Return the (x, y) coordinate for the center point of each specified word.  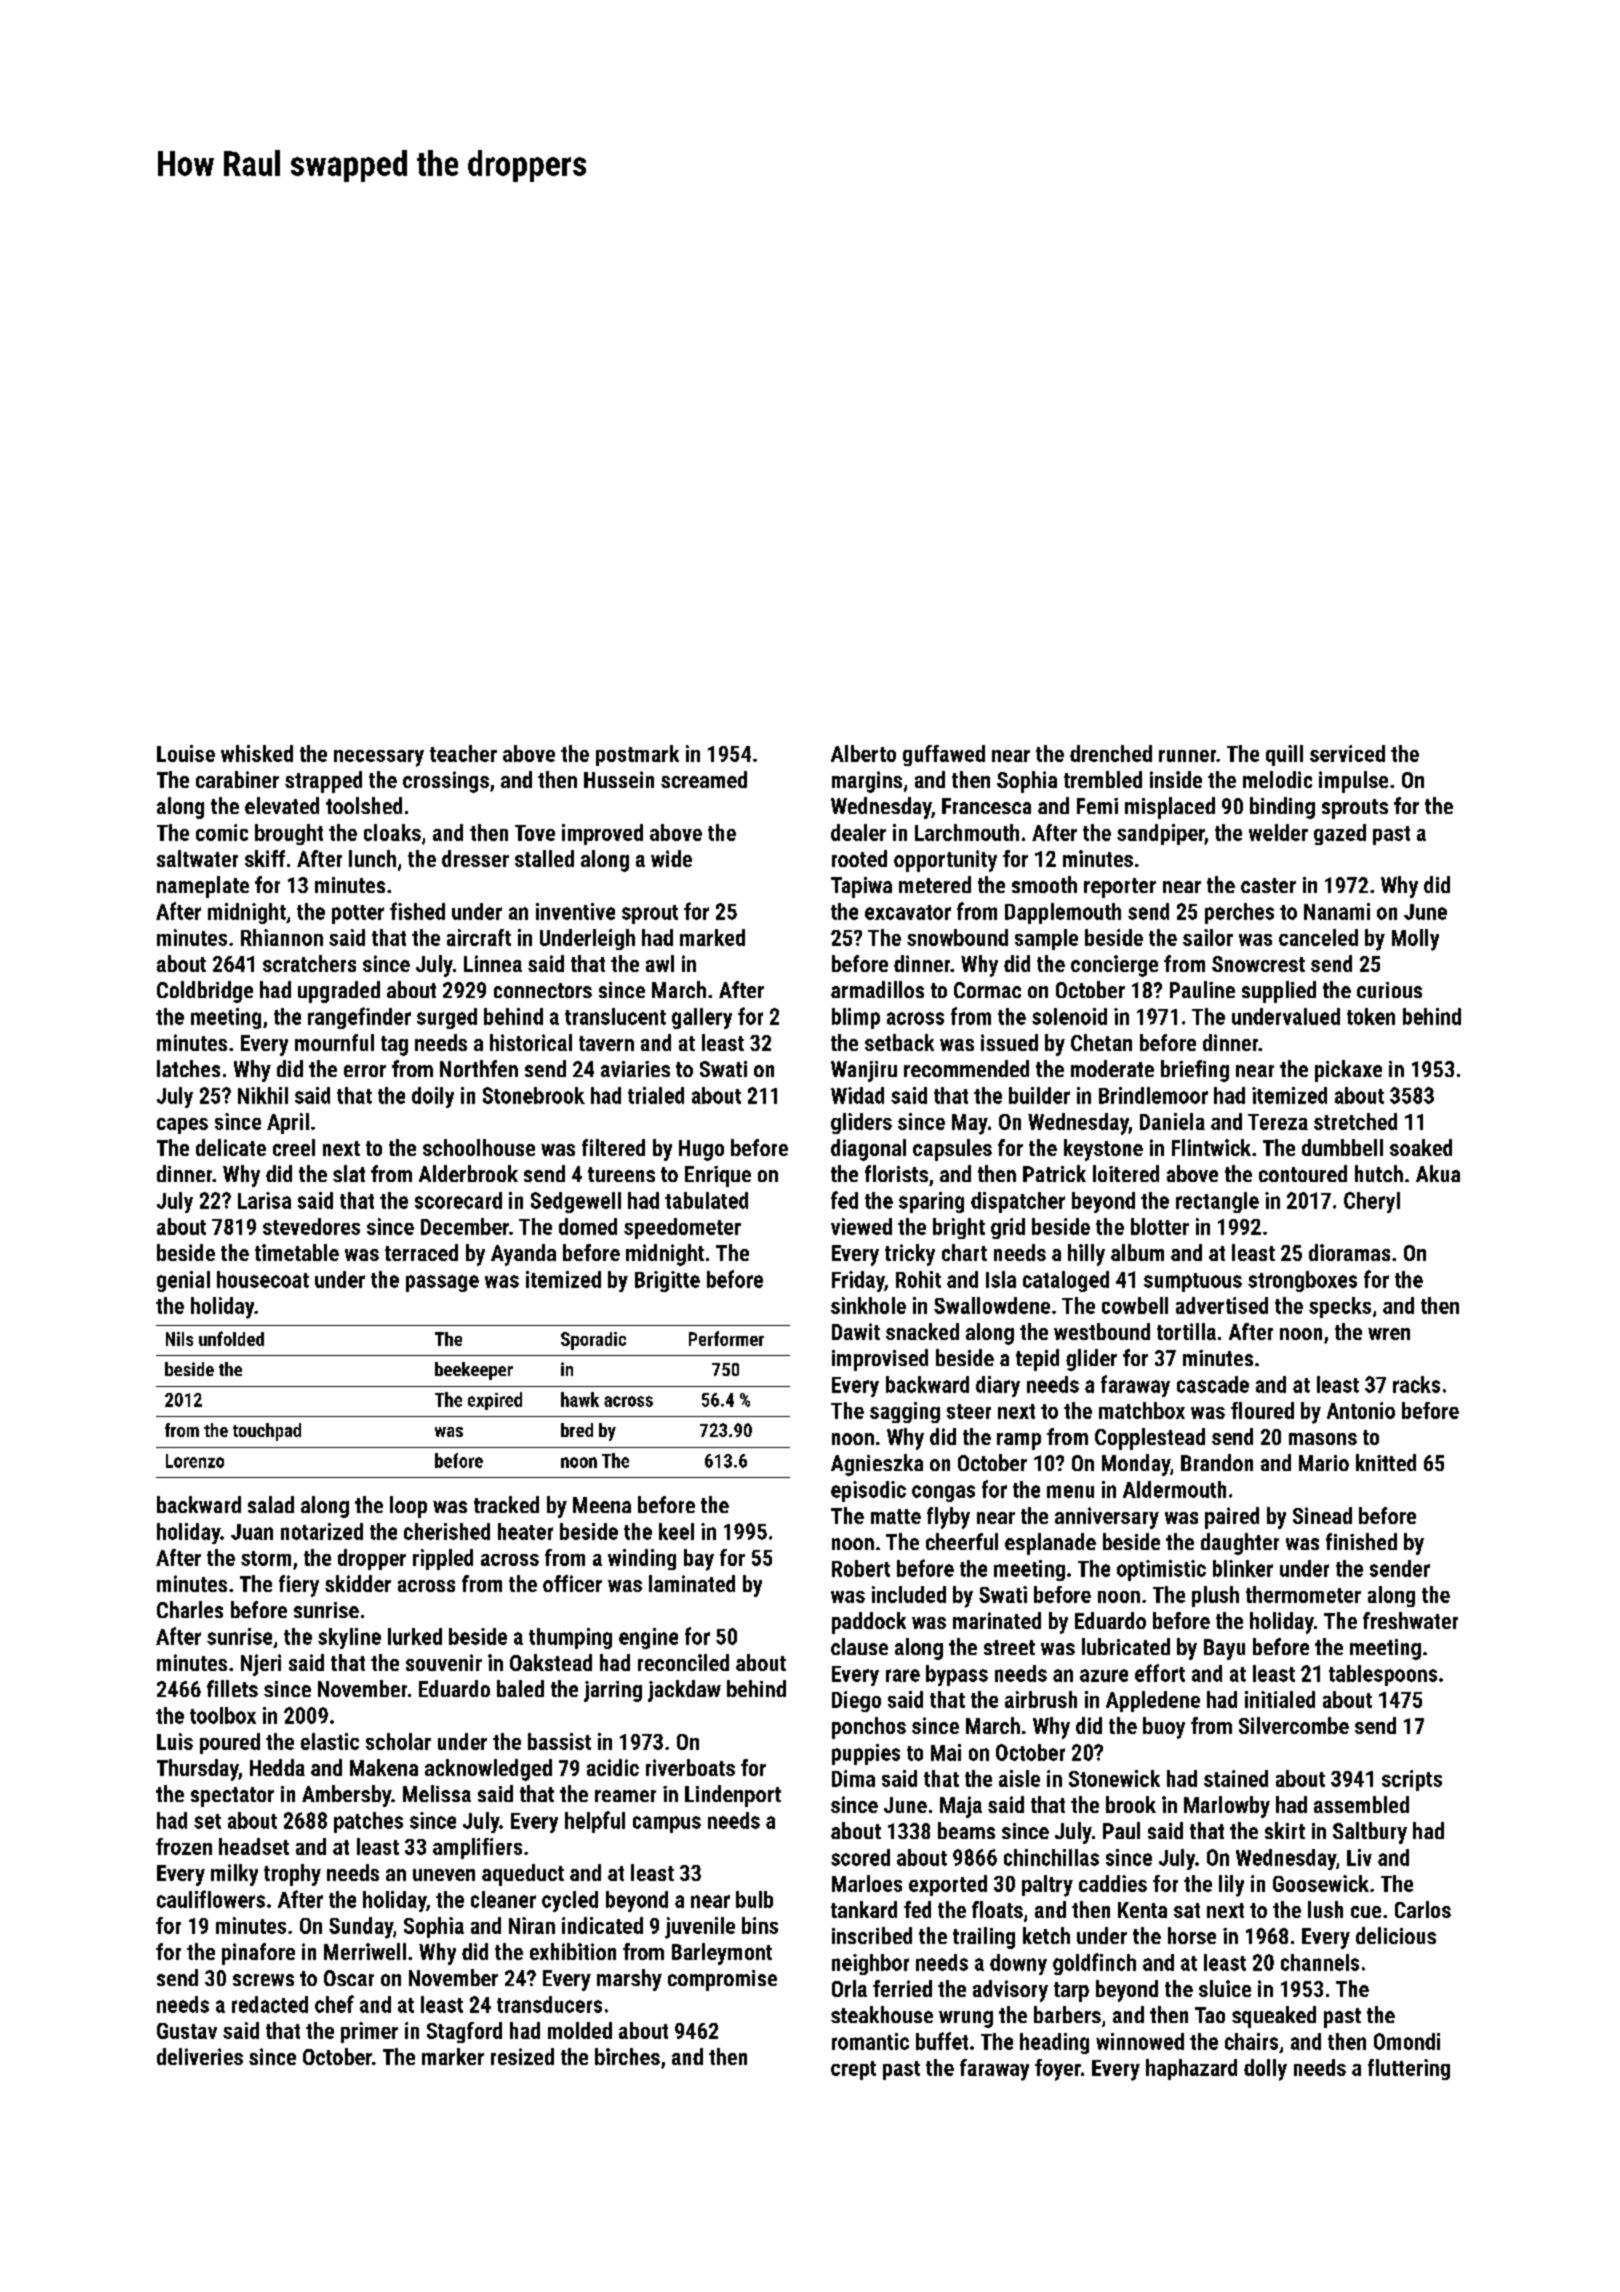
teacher (463, 753)
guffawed (944, 755)
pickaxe (1348, 1071)
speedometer (682, 1228)
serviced (1347, 753)
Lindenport (733, 1796)
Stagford (464, 2032)
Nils (179, 1339)
